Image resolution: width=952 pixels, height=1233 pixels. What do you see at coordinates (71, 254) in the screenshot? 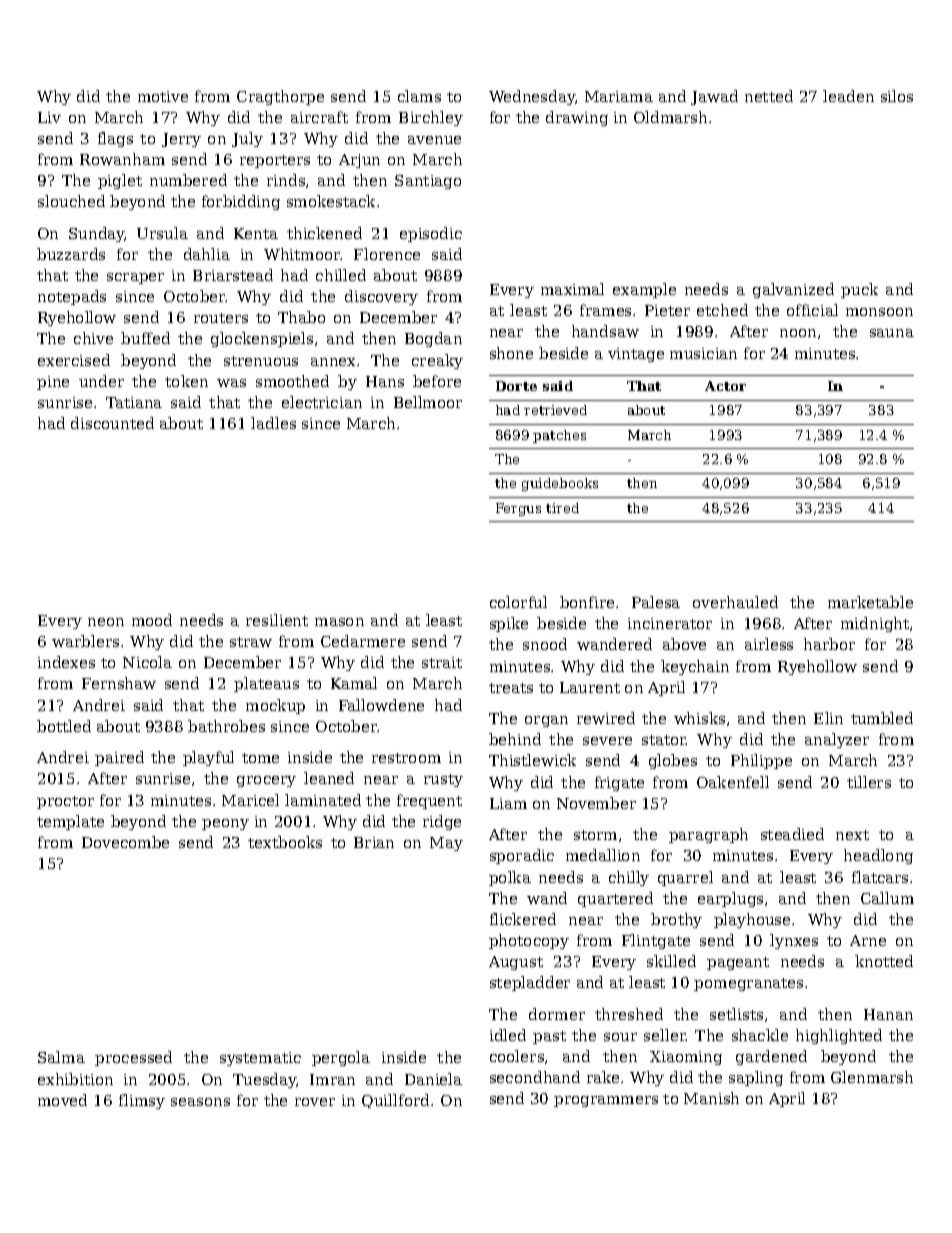
I see `buzzards` at bounding box center [71, 254].
